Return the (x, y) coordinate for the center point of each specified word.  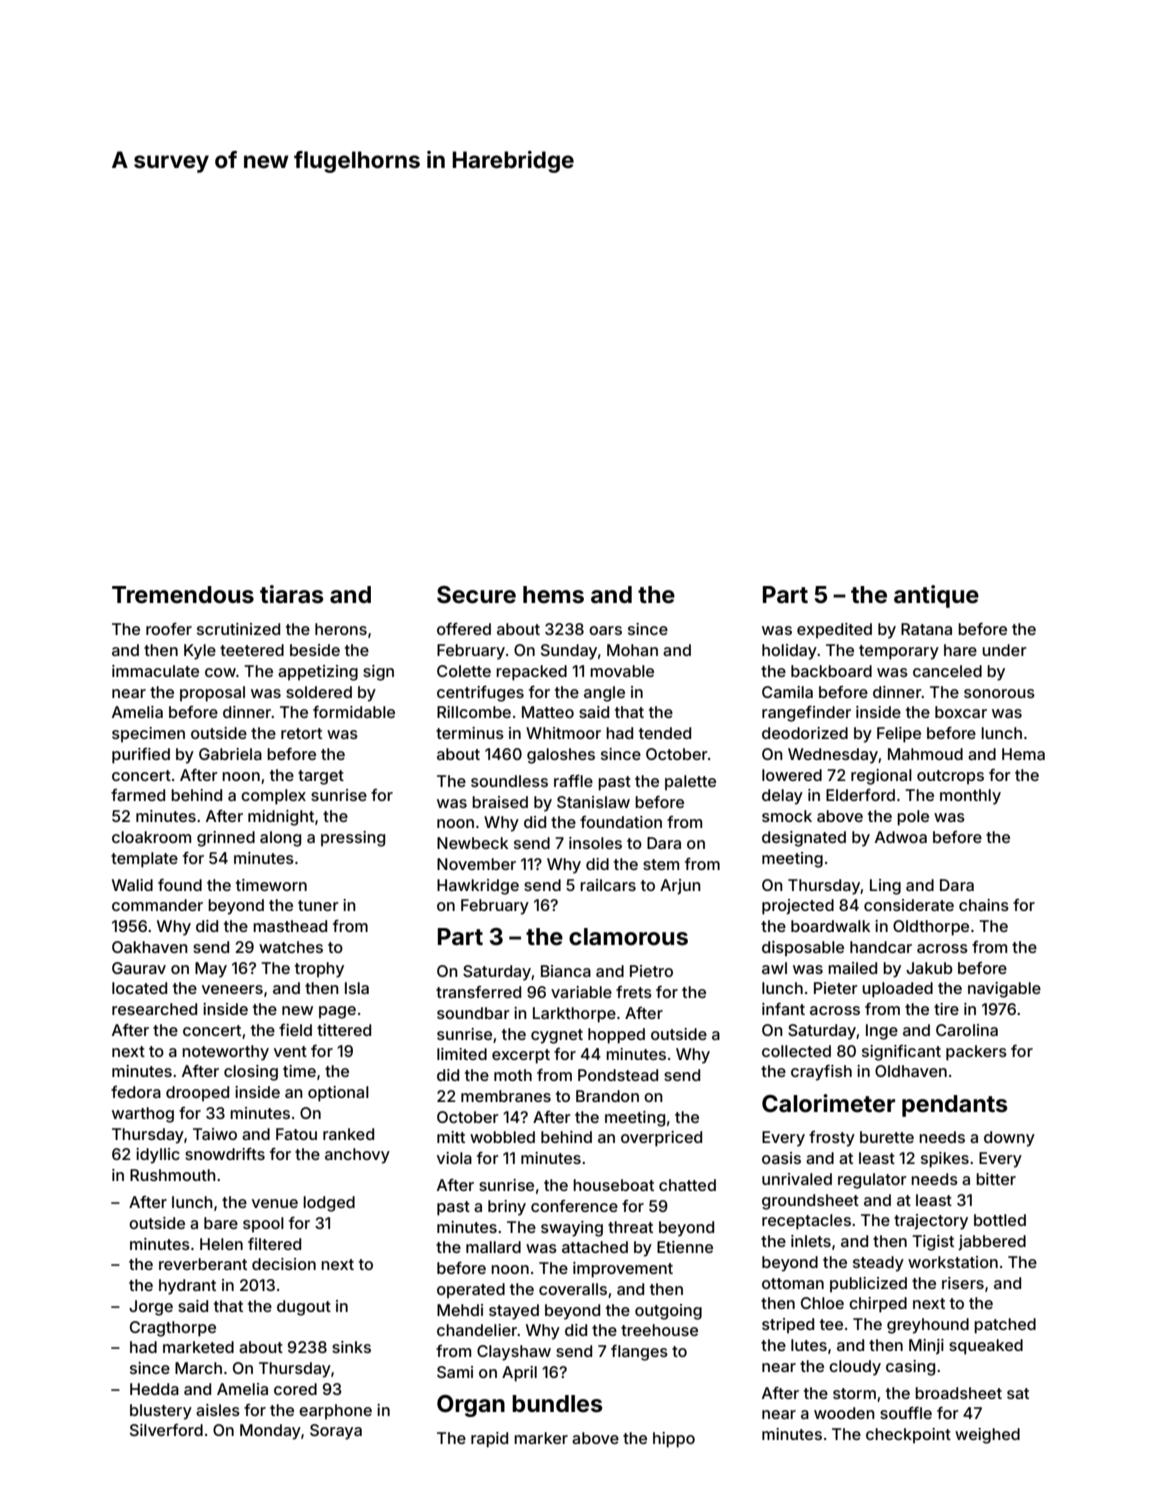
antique (936, 596)
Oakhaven (150, 947)
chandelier (477, 1330)
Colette (464, 671)
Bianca (566, 971)
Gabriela (230, 754)
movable (622, 671)
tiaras (292, 594)
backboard (831, 671)
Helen (221, 1244)
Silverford (166, 1430)
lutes (809, 1345)
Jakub (929, 968)
